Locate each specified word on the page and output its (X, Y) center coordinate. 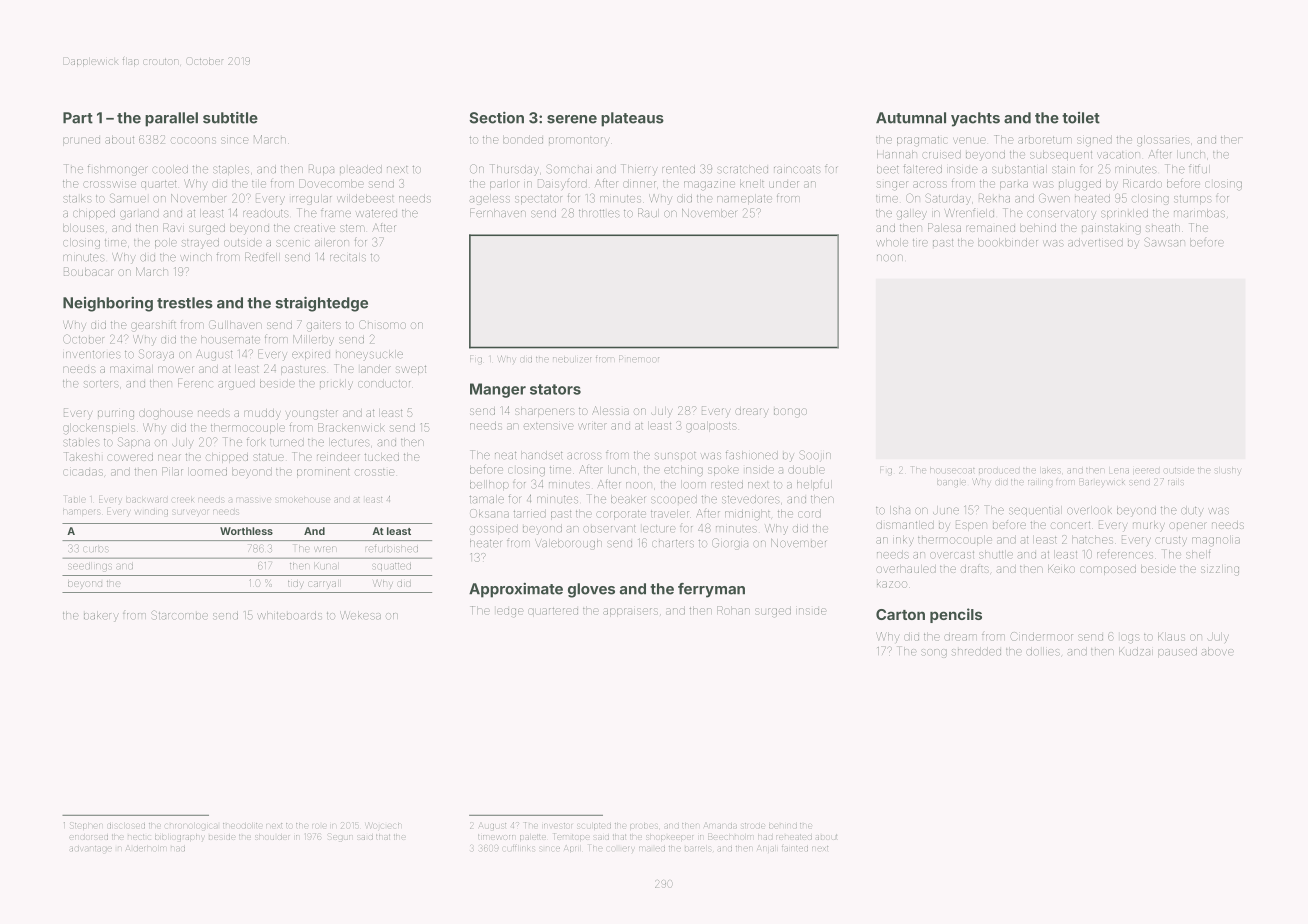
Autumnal (911, 118)
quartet (158, 184)
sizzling (1220, 570)
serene (572, 119)
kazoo (892, 584)
